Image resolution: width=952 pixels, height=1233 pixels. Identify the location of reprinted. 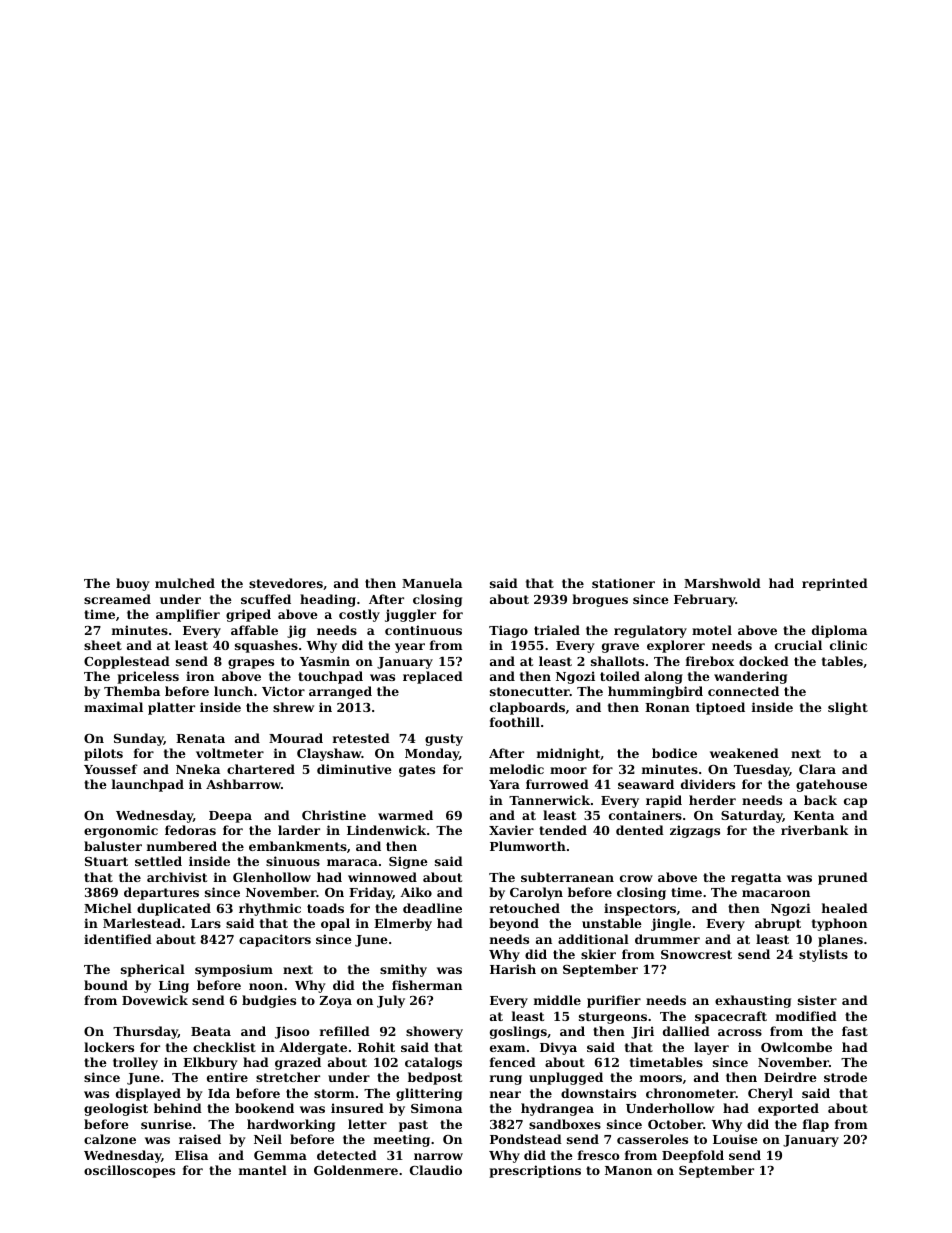
(835, 584).
